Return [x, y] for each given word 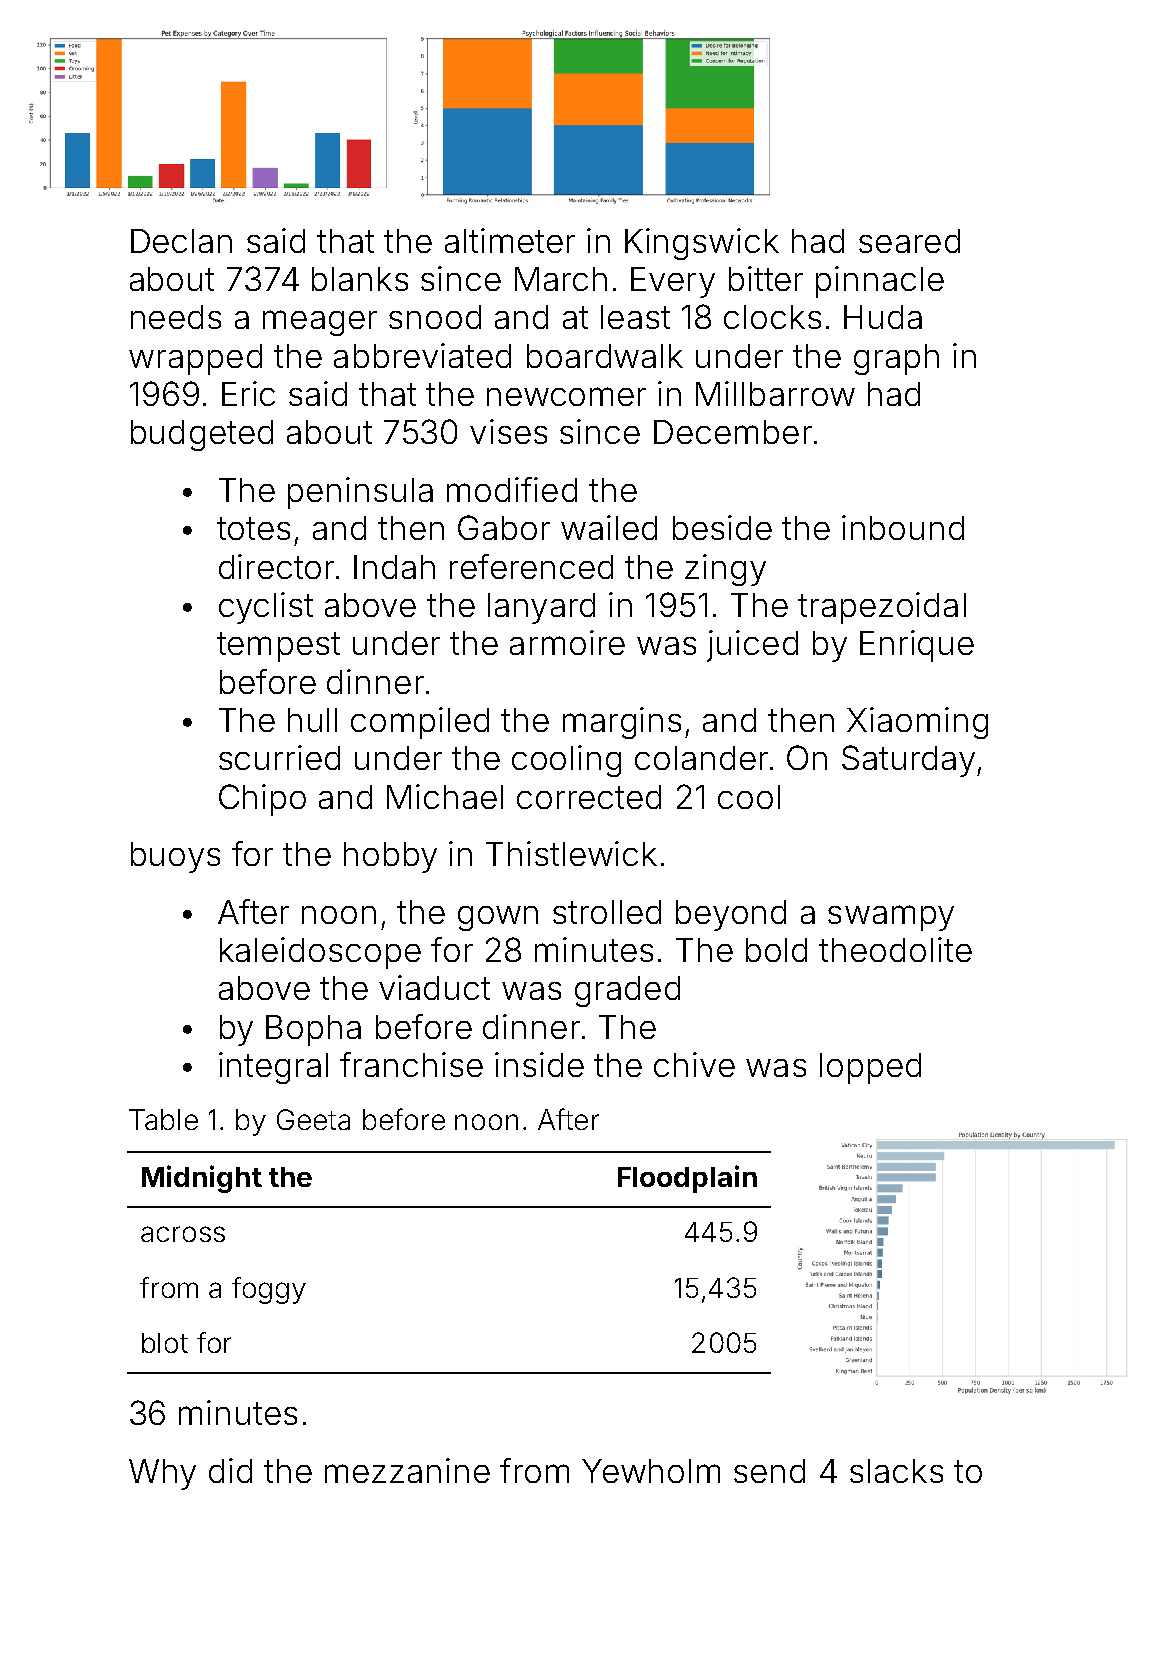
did [230, 1470]
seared [909, 241]
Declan [181, 241]
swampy [891, 918]
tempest [278, 647]
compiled [420, 723]
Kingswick [702, 244]
